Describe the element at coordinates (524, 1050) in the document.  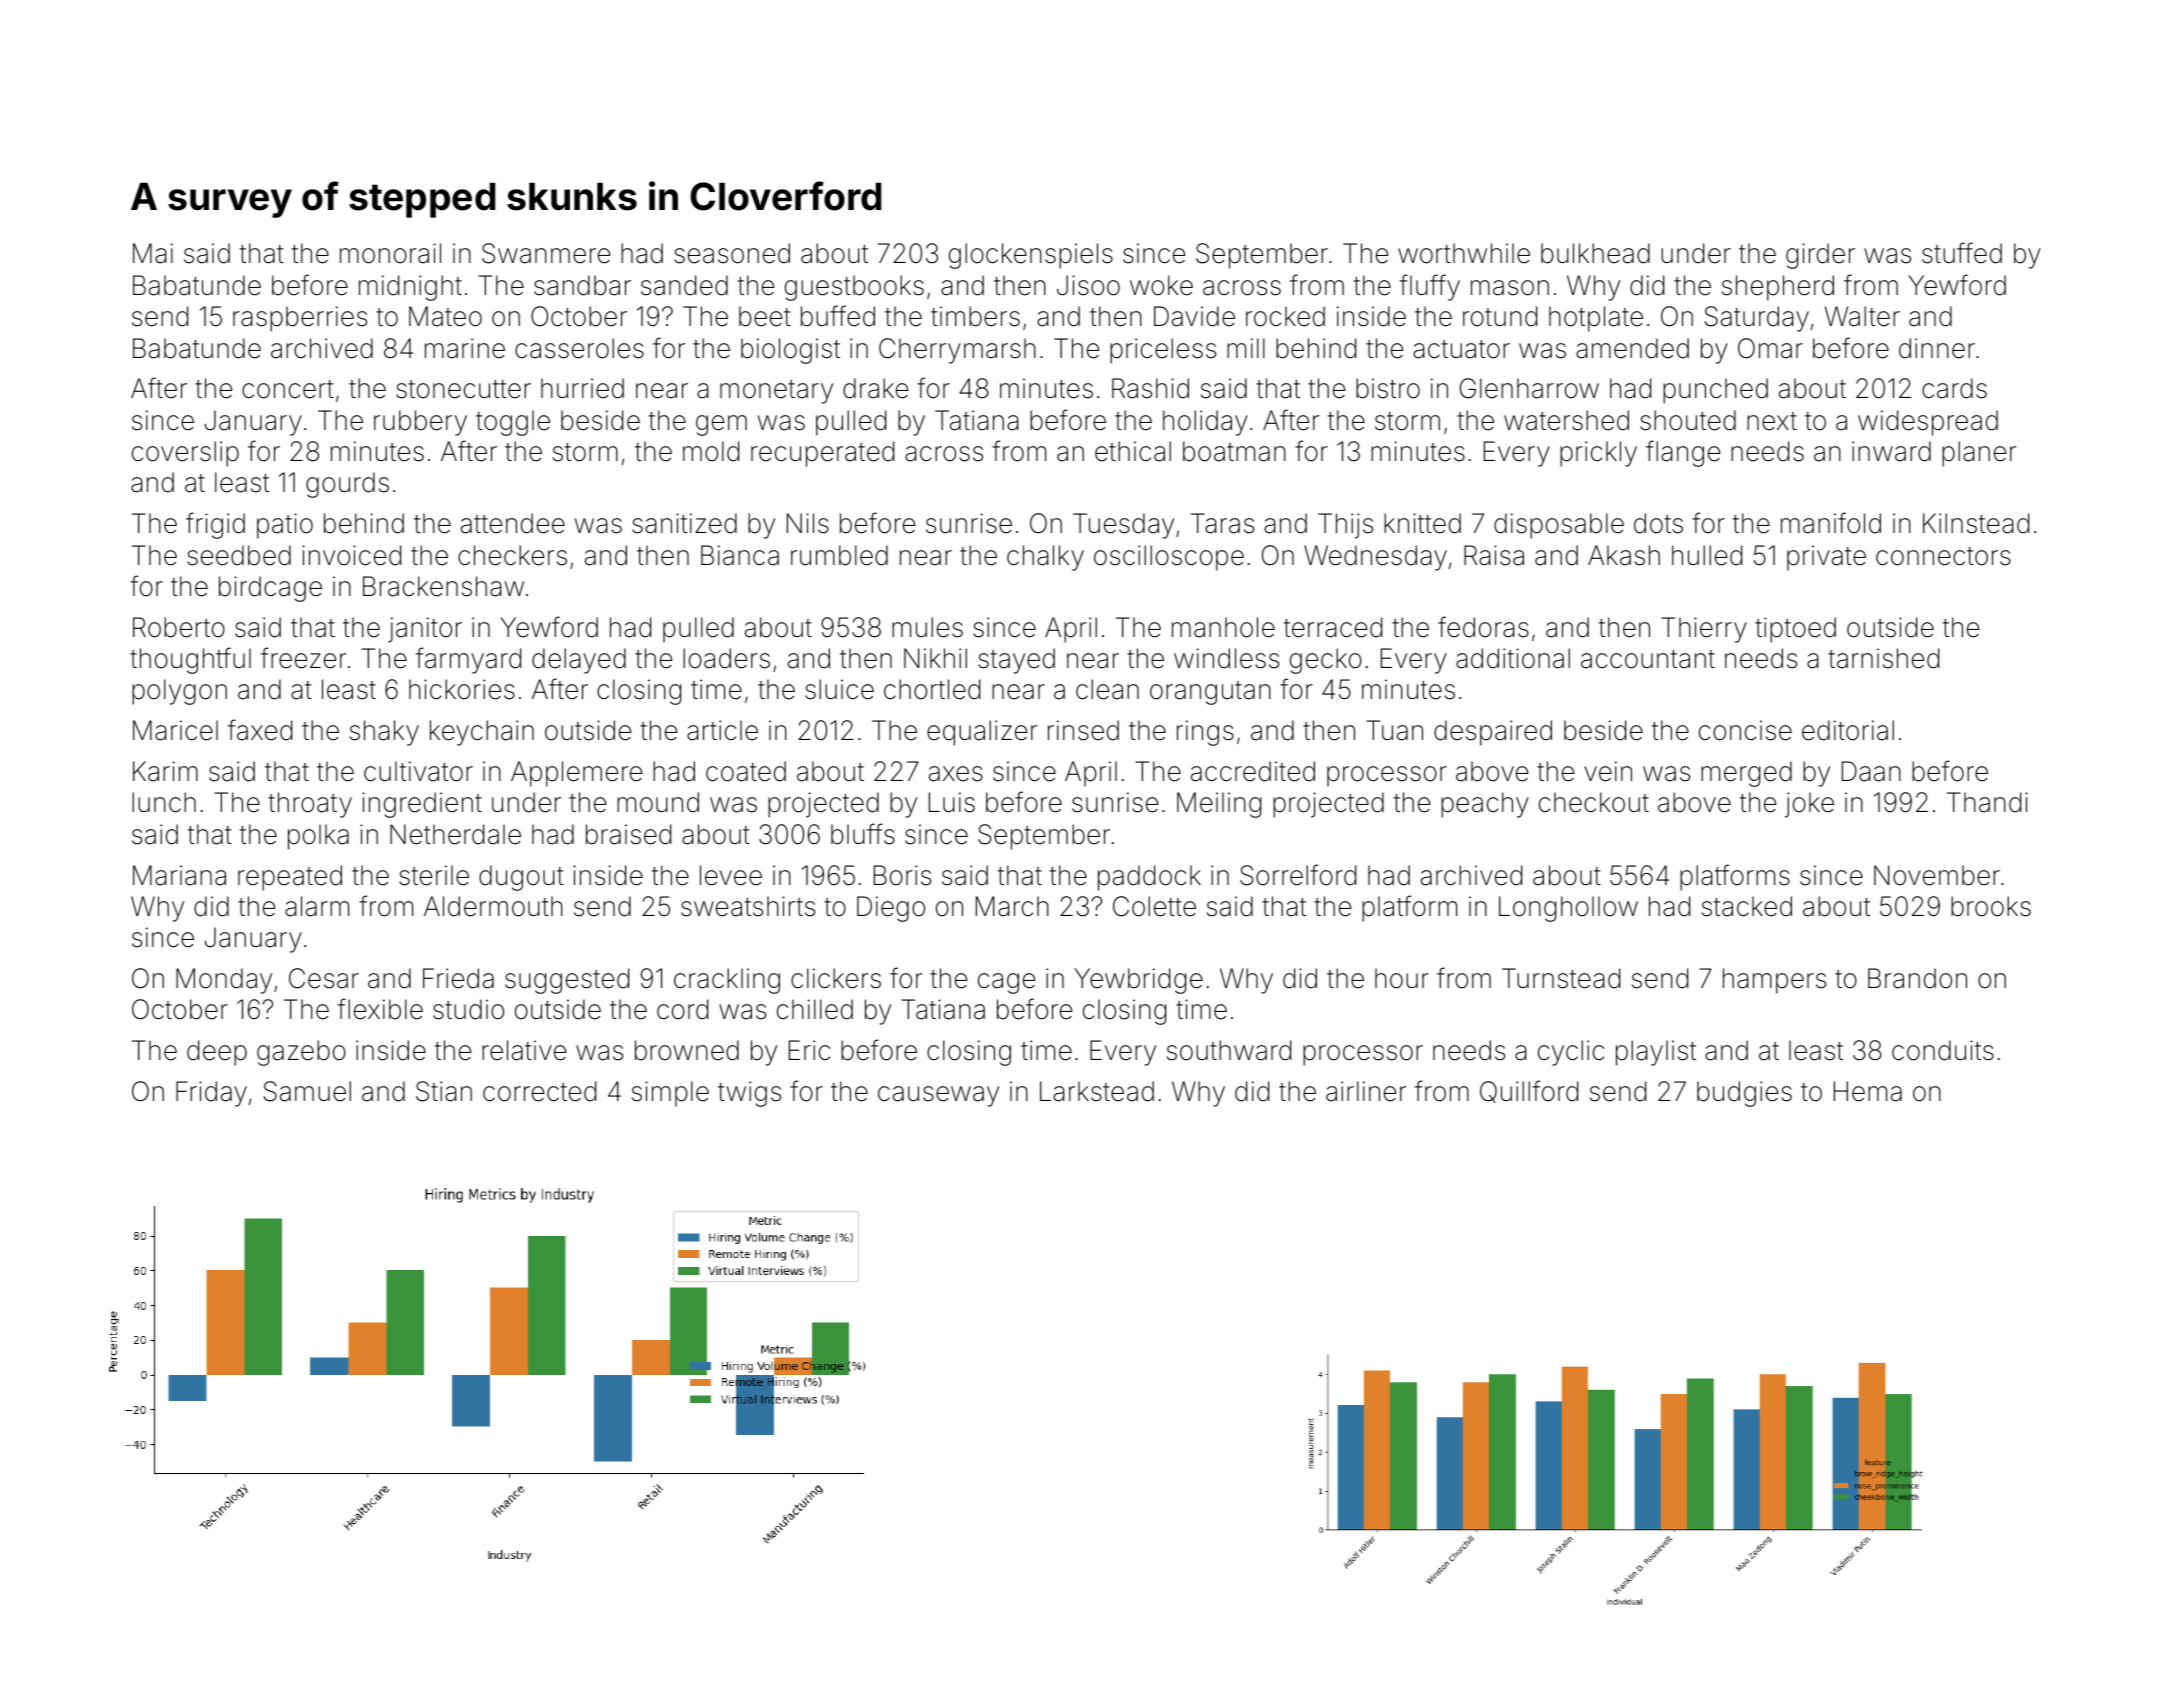
I see `relative` at that location.
